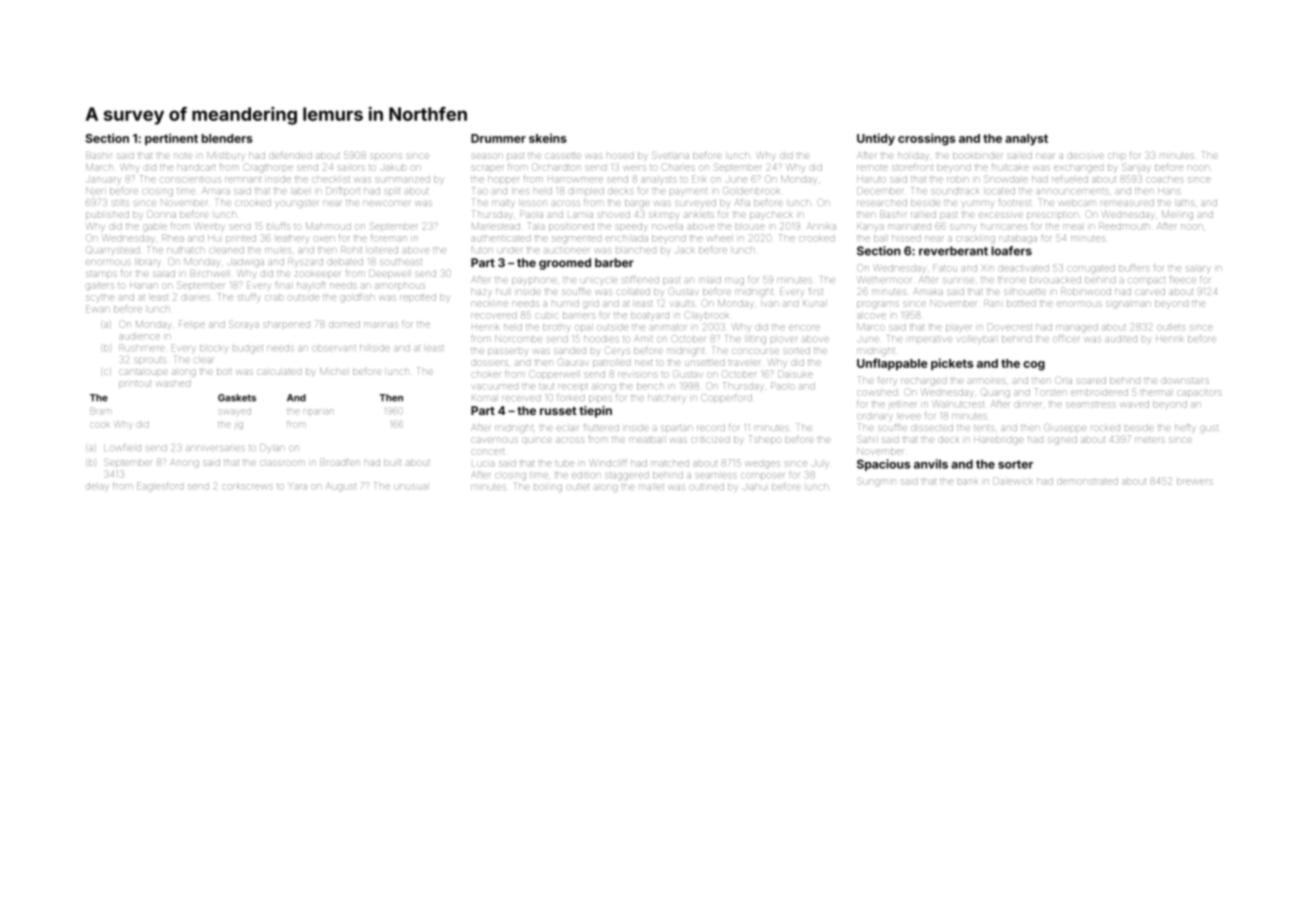  Describe the element at coordinates (548, 138) in the screenshot. I see `skeins` at that location.
